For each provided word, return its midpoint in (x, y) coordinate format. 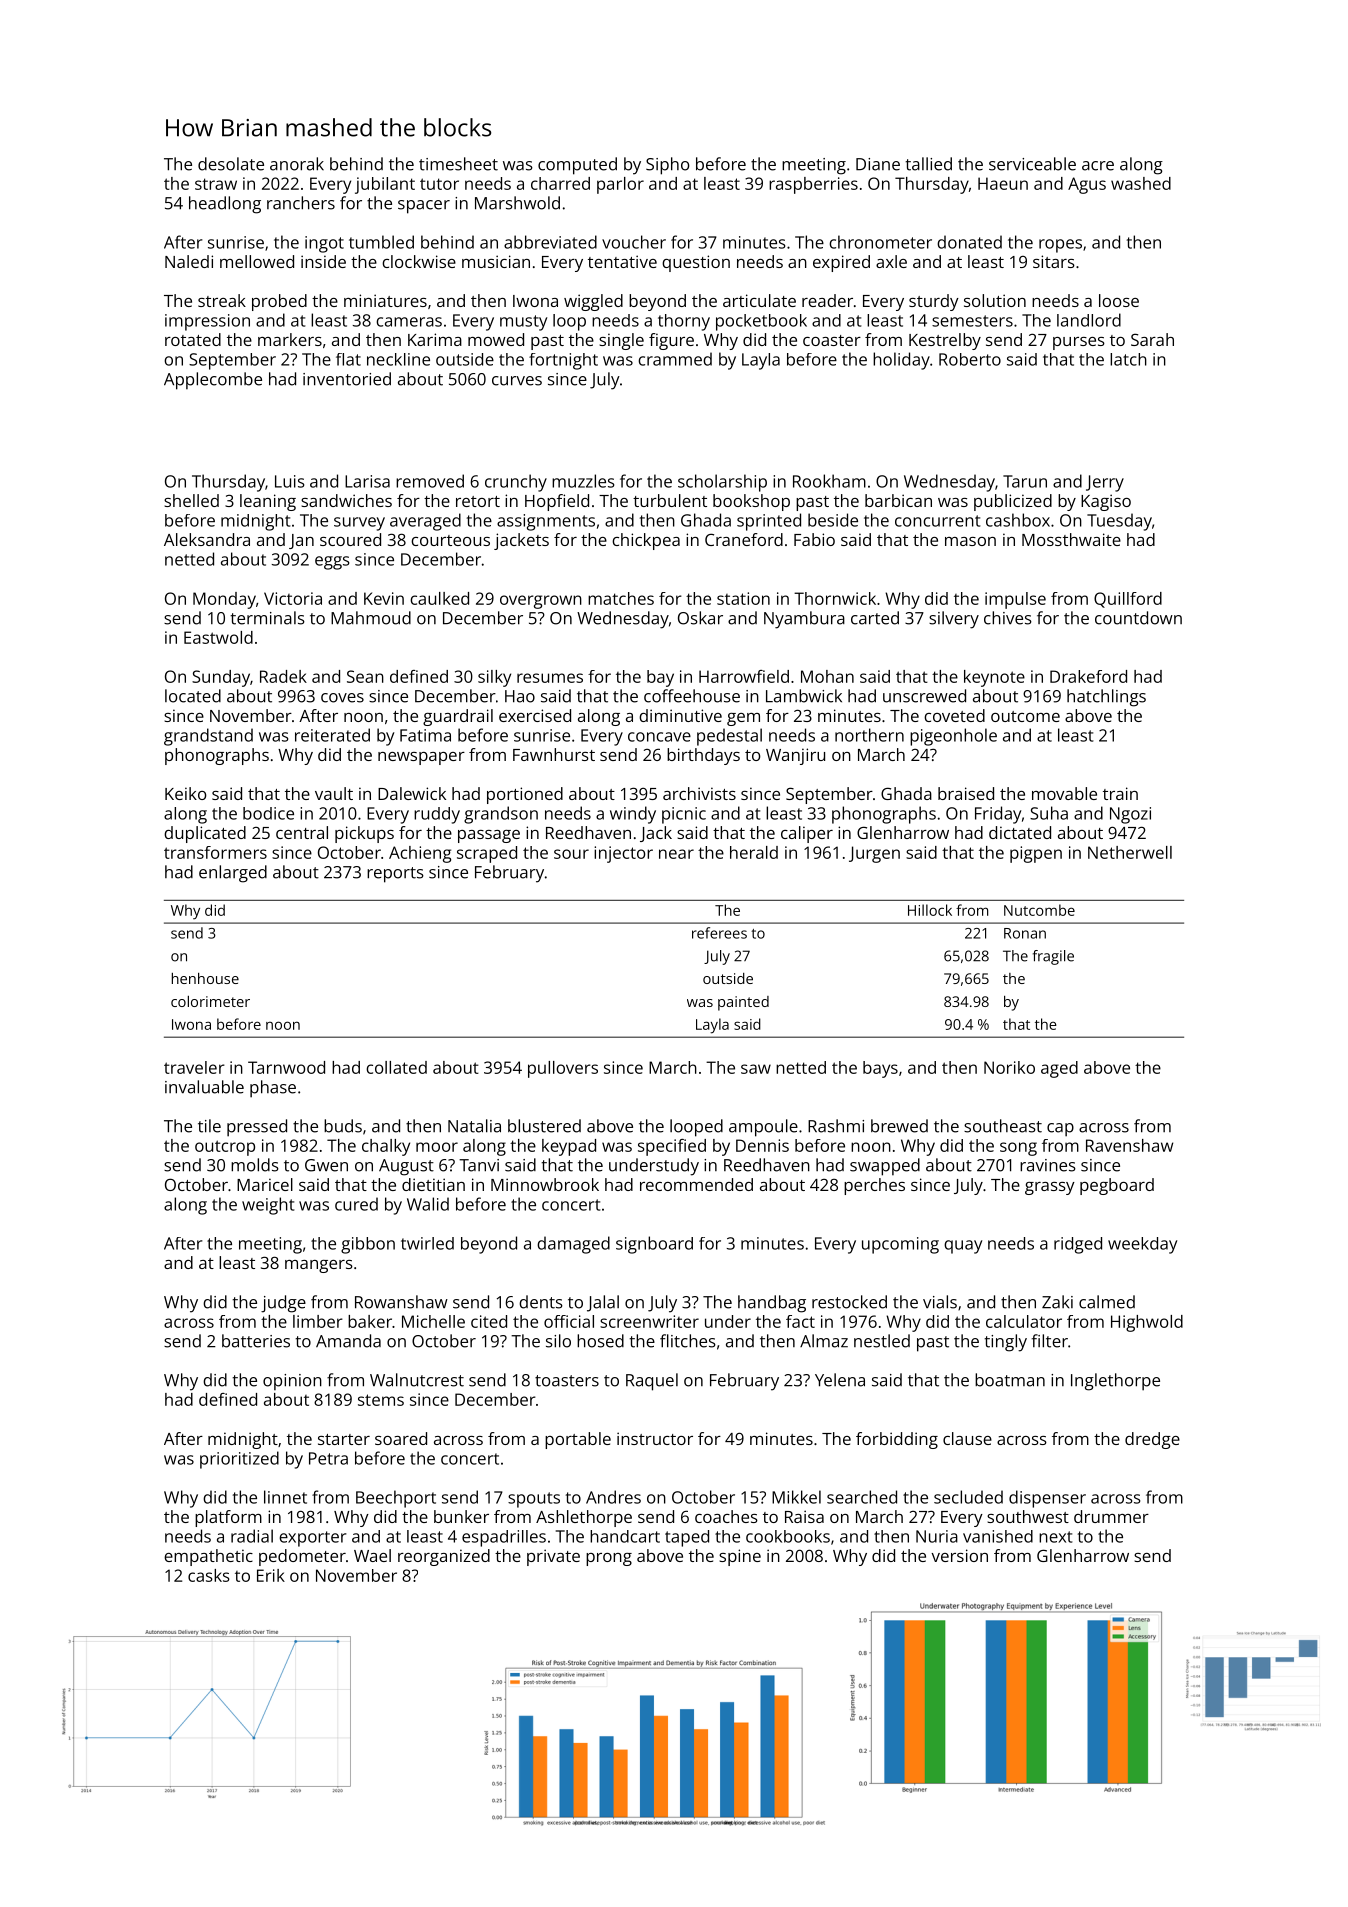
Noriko (1009, 1067)
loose (1119, 300)
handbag (772, 1304)
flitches (688, 1341)
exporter (313, 1539)
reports (395, 875)
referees (719, 933)
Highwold (1147, 1323)
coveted (954, 715)
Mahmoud (371, 618)
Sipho (668, 166)
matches (621, 598)
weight (268, 1206)
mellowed (257, 261)
